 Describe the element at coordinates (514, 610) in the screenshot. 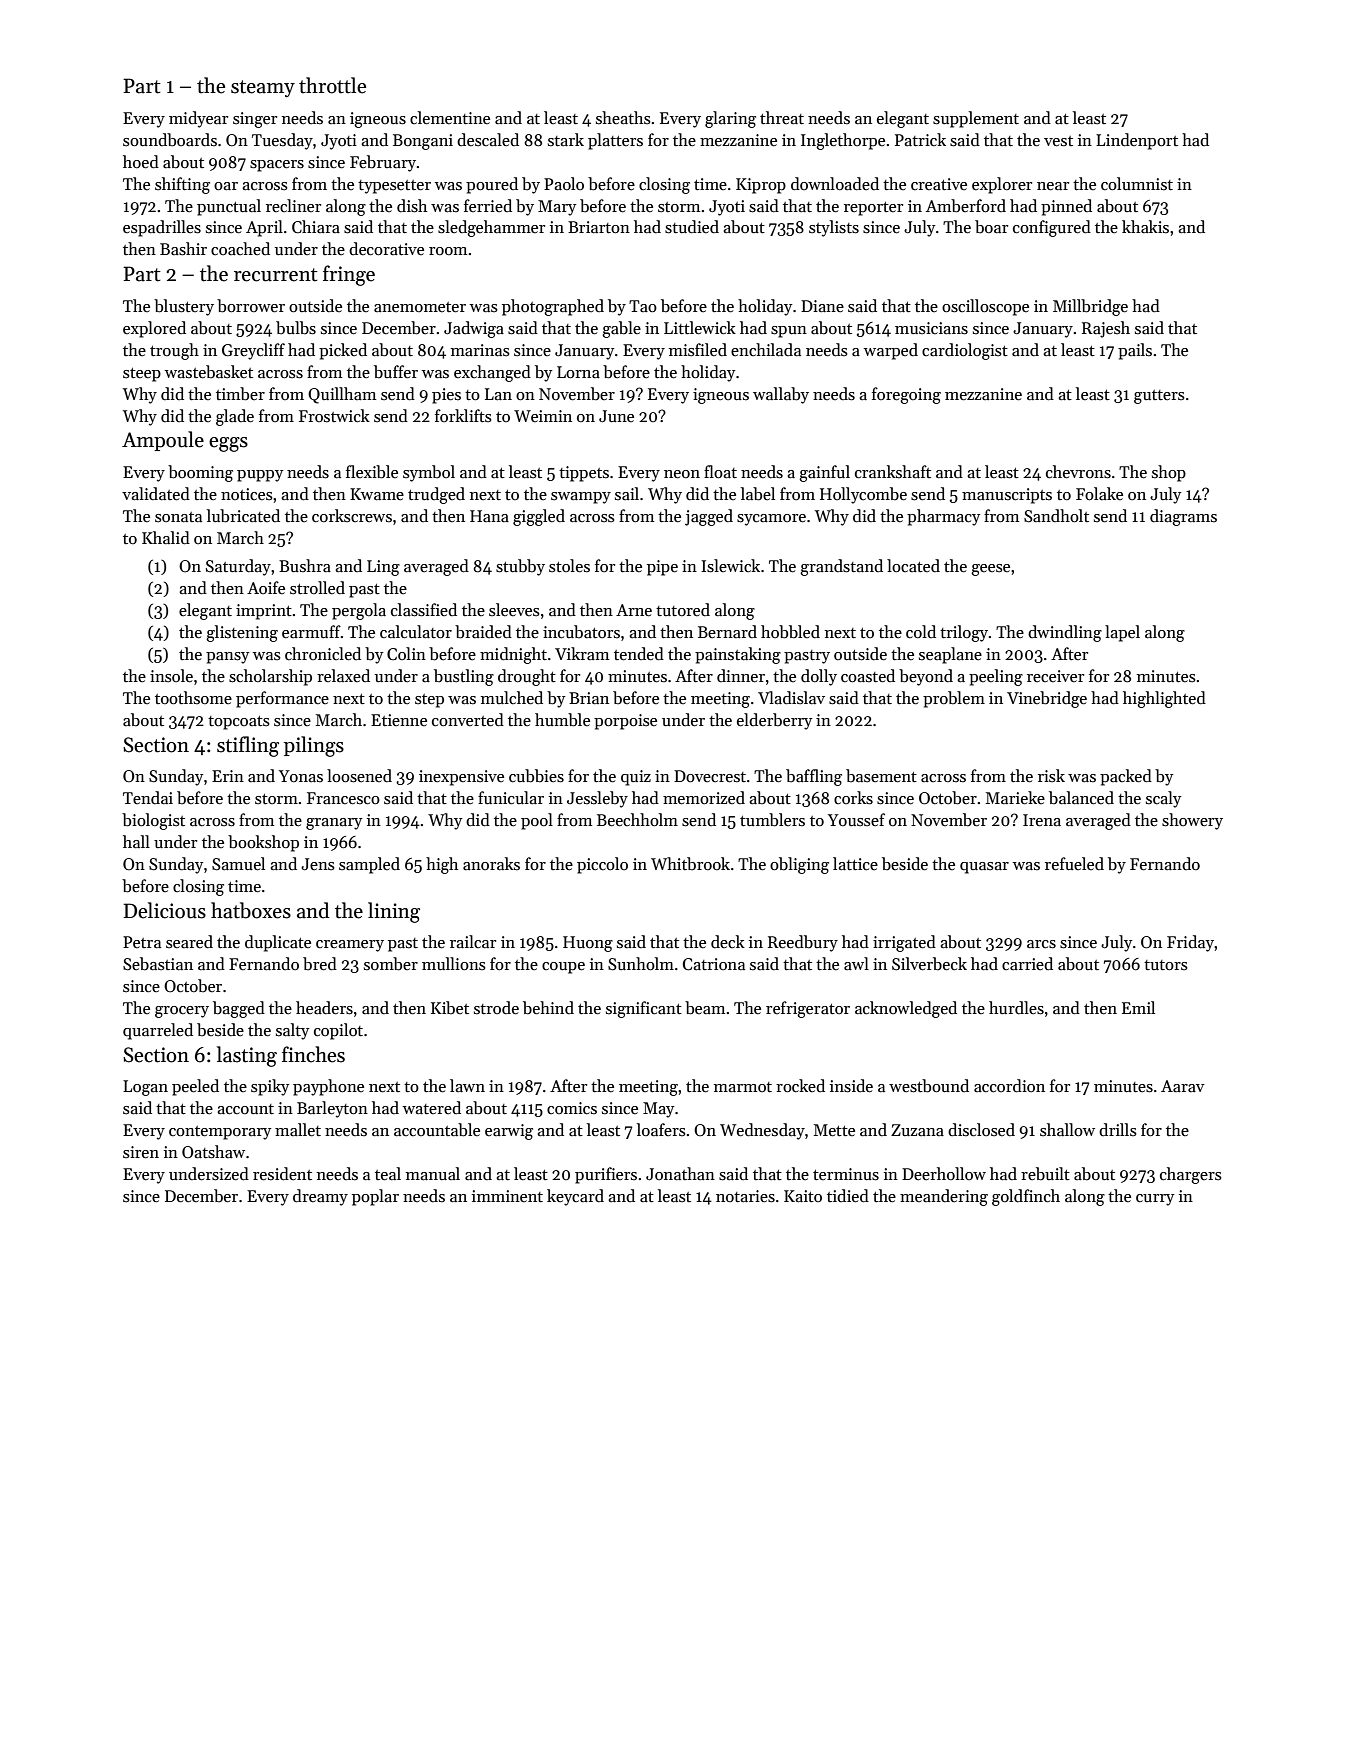

I see `sleeves` at that location.
